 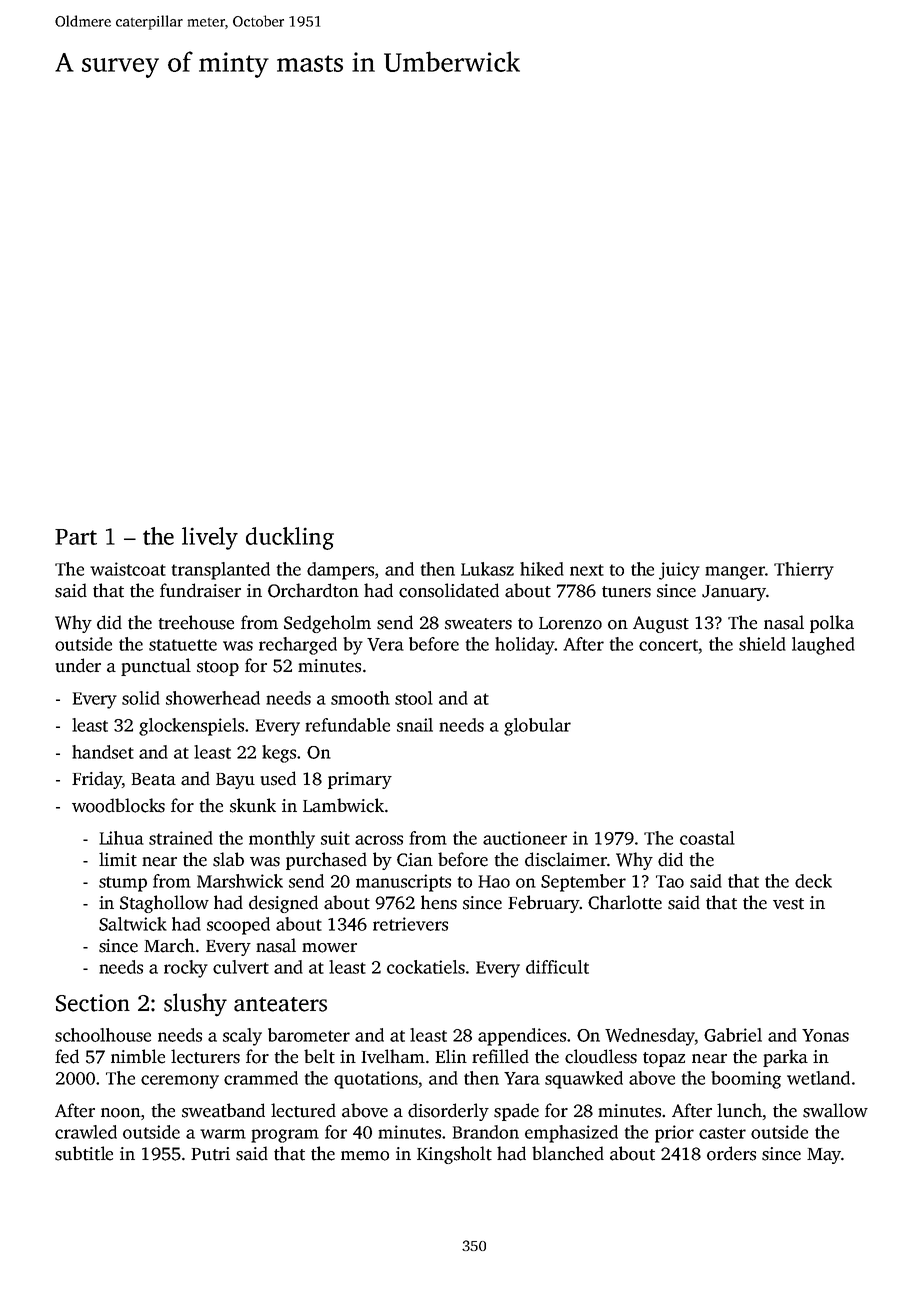 I want to click on waistcoat, so click(x=128, y=569).
